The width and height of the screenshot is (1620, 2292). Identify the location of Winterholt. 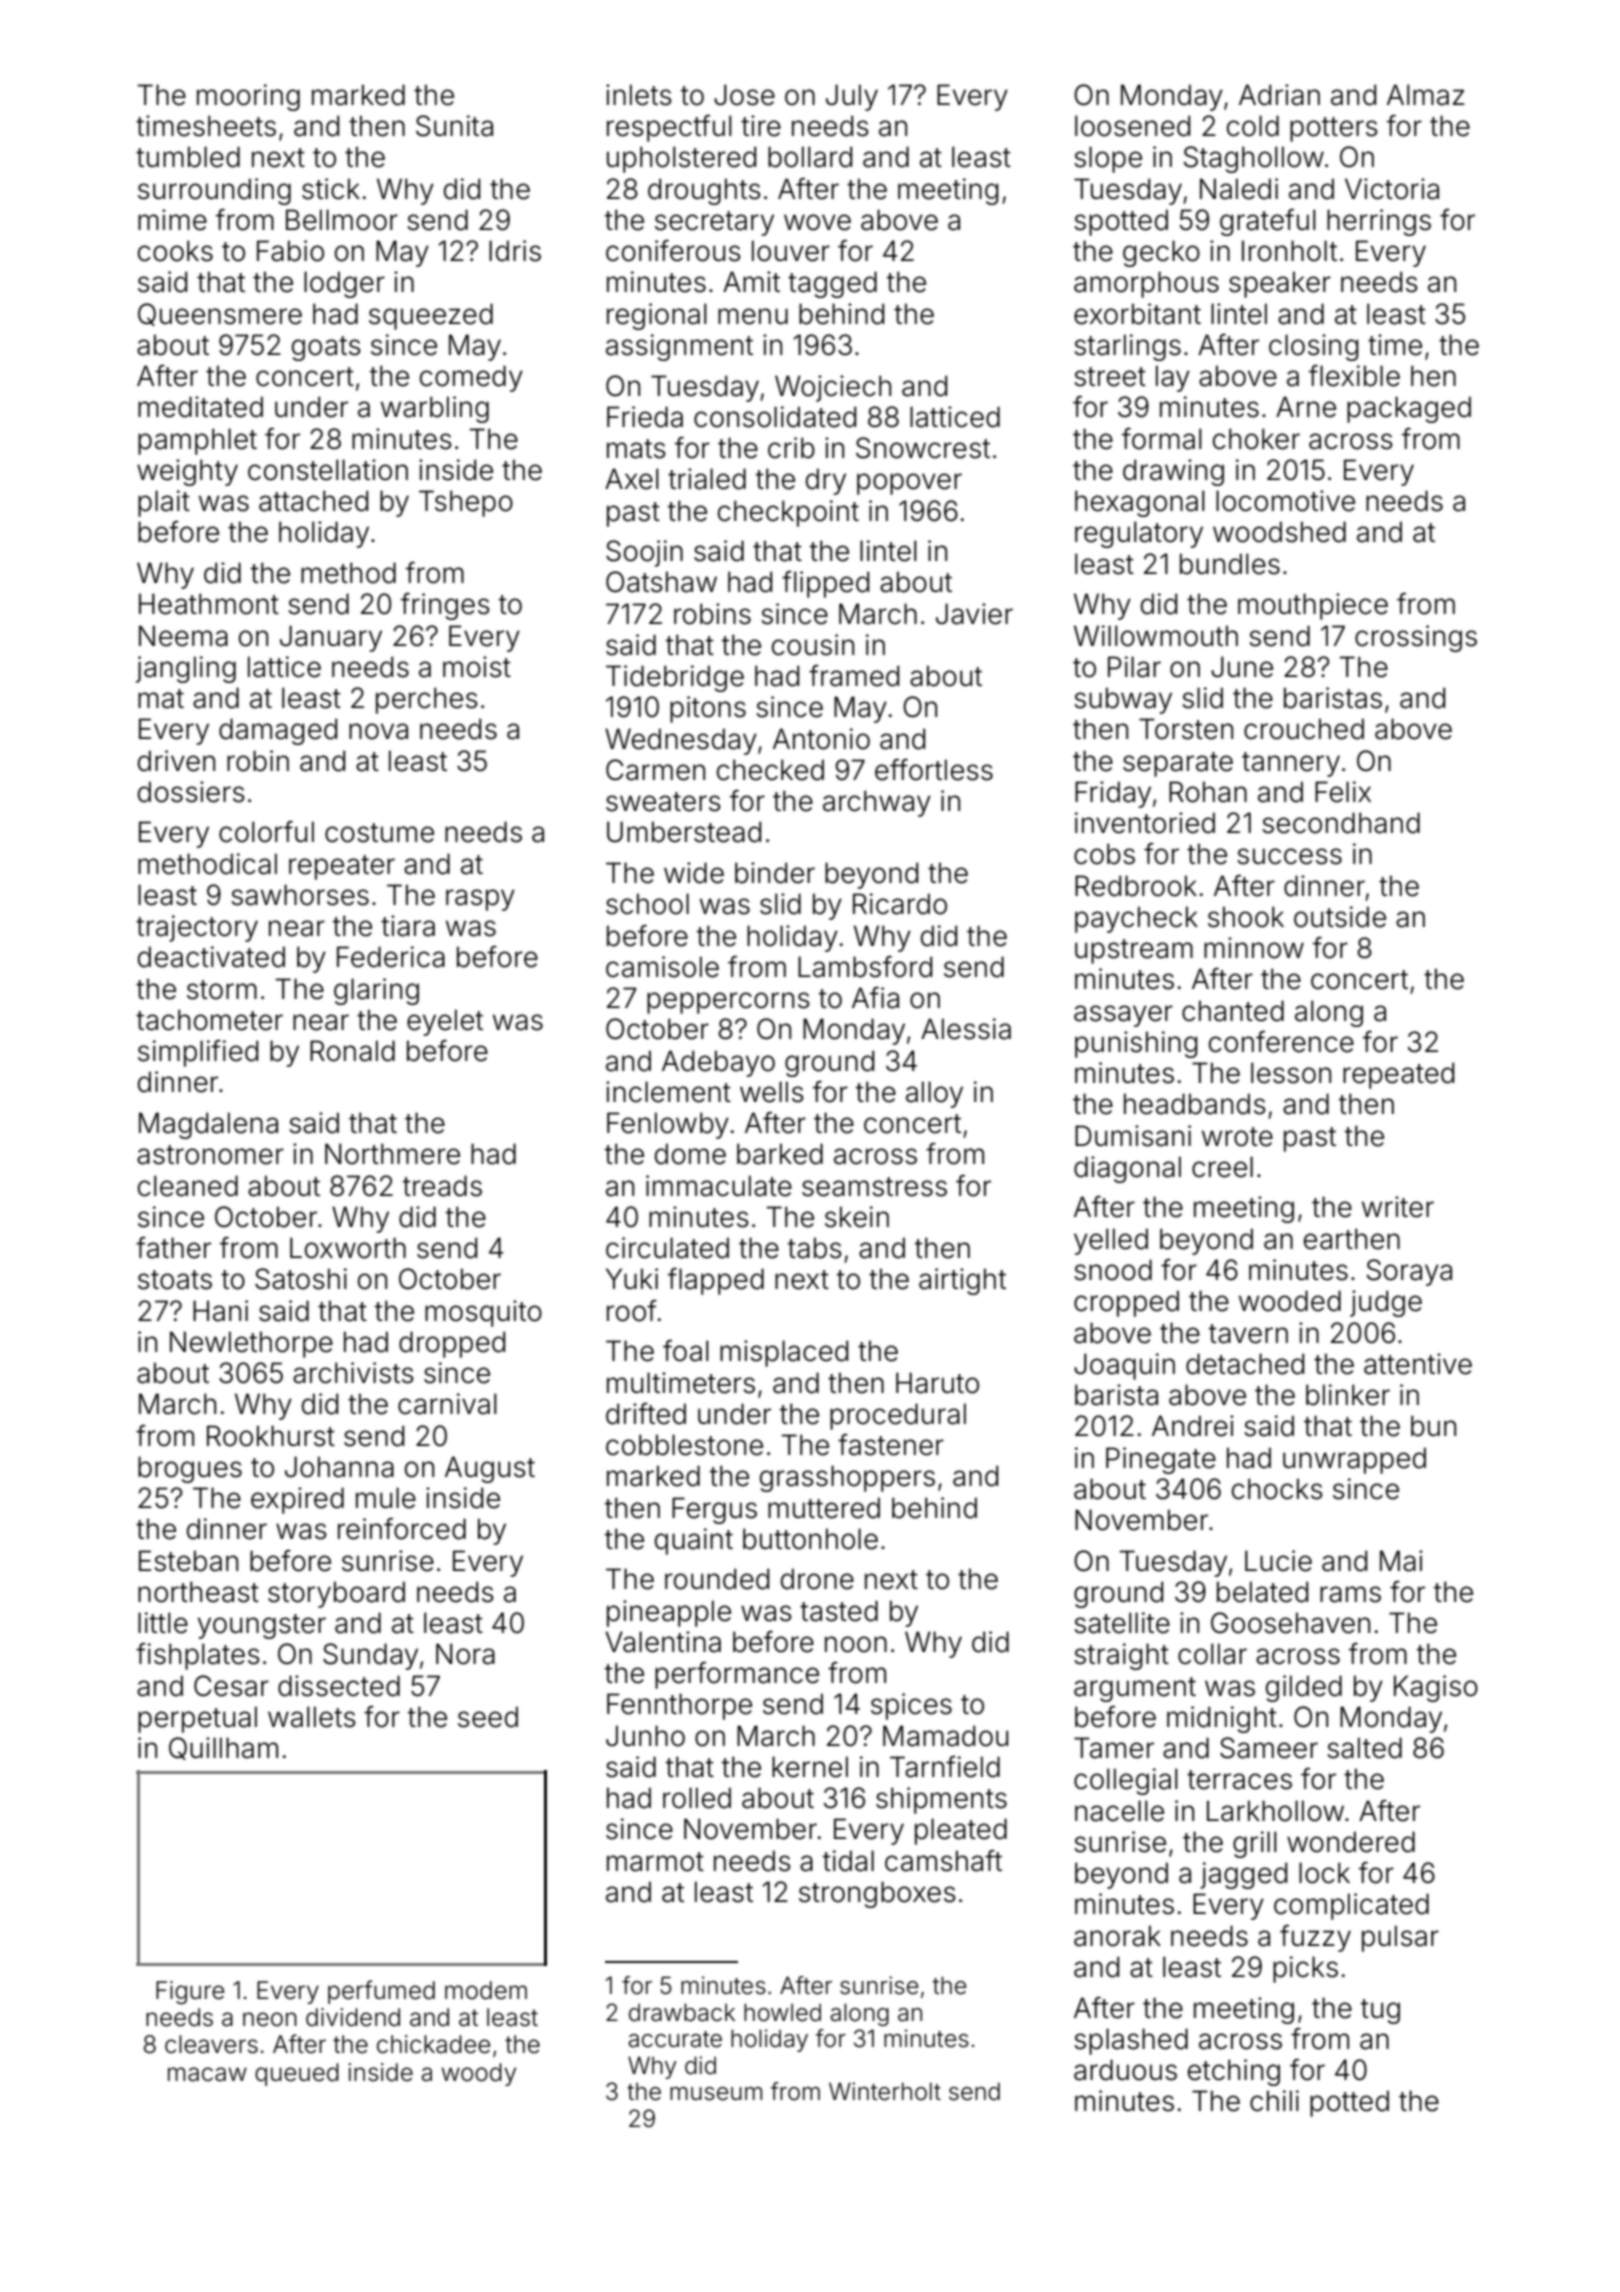
(885, 2091).
